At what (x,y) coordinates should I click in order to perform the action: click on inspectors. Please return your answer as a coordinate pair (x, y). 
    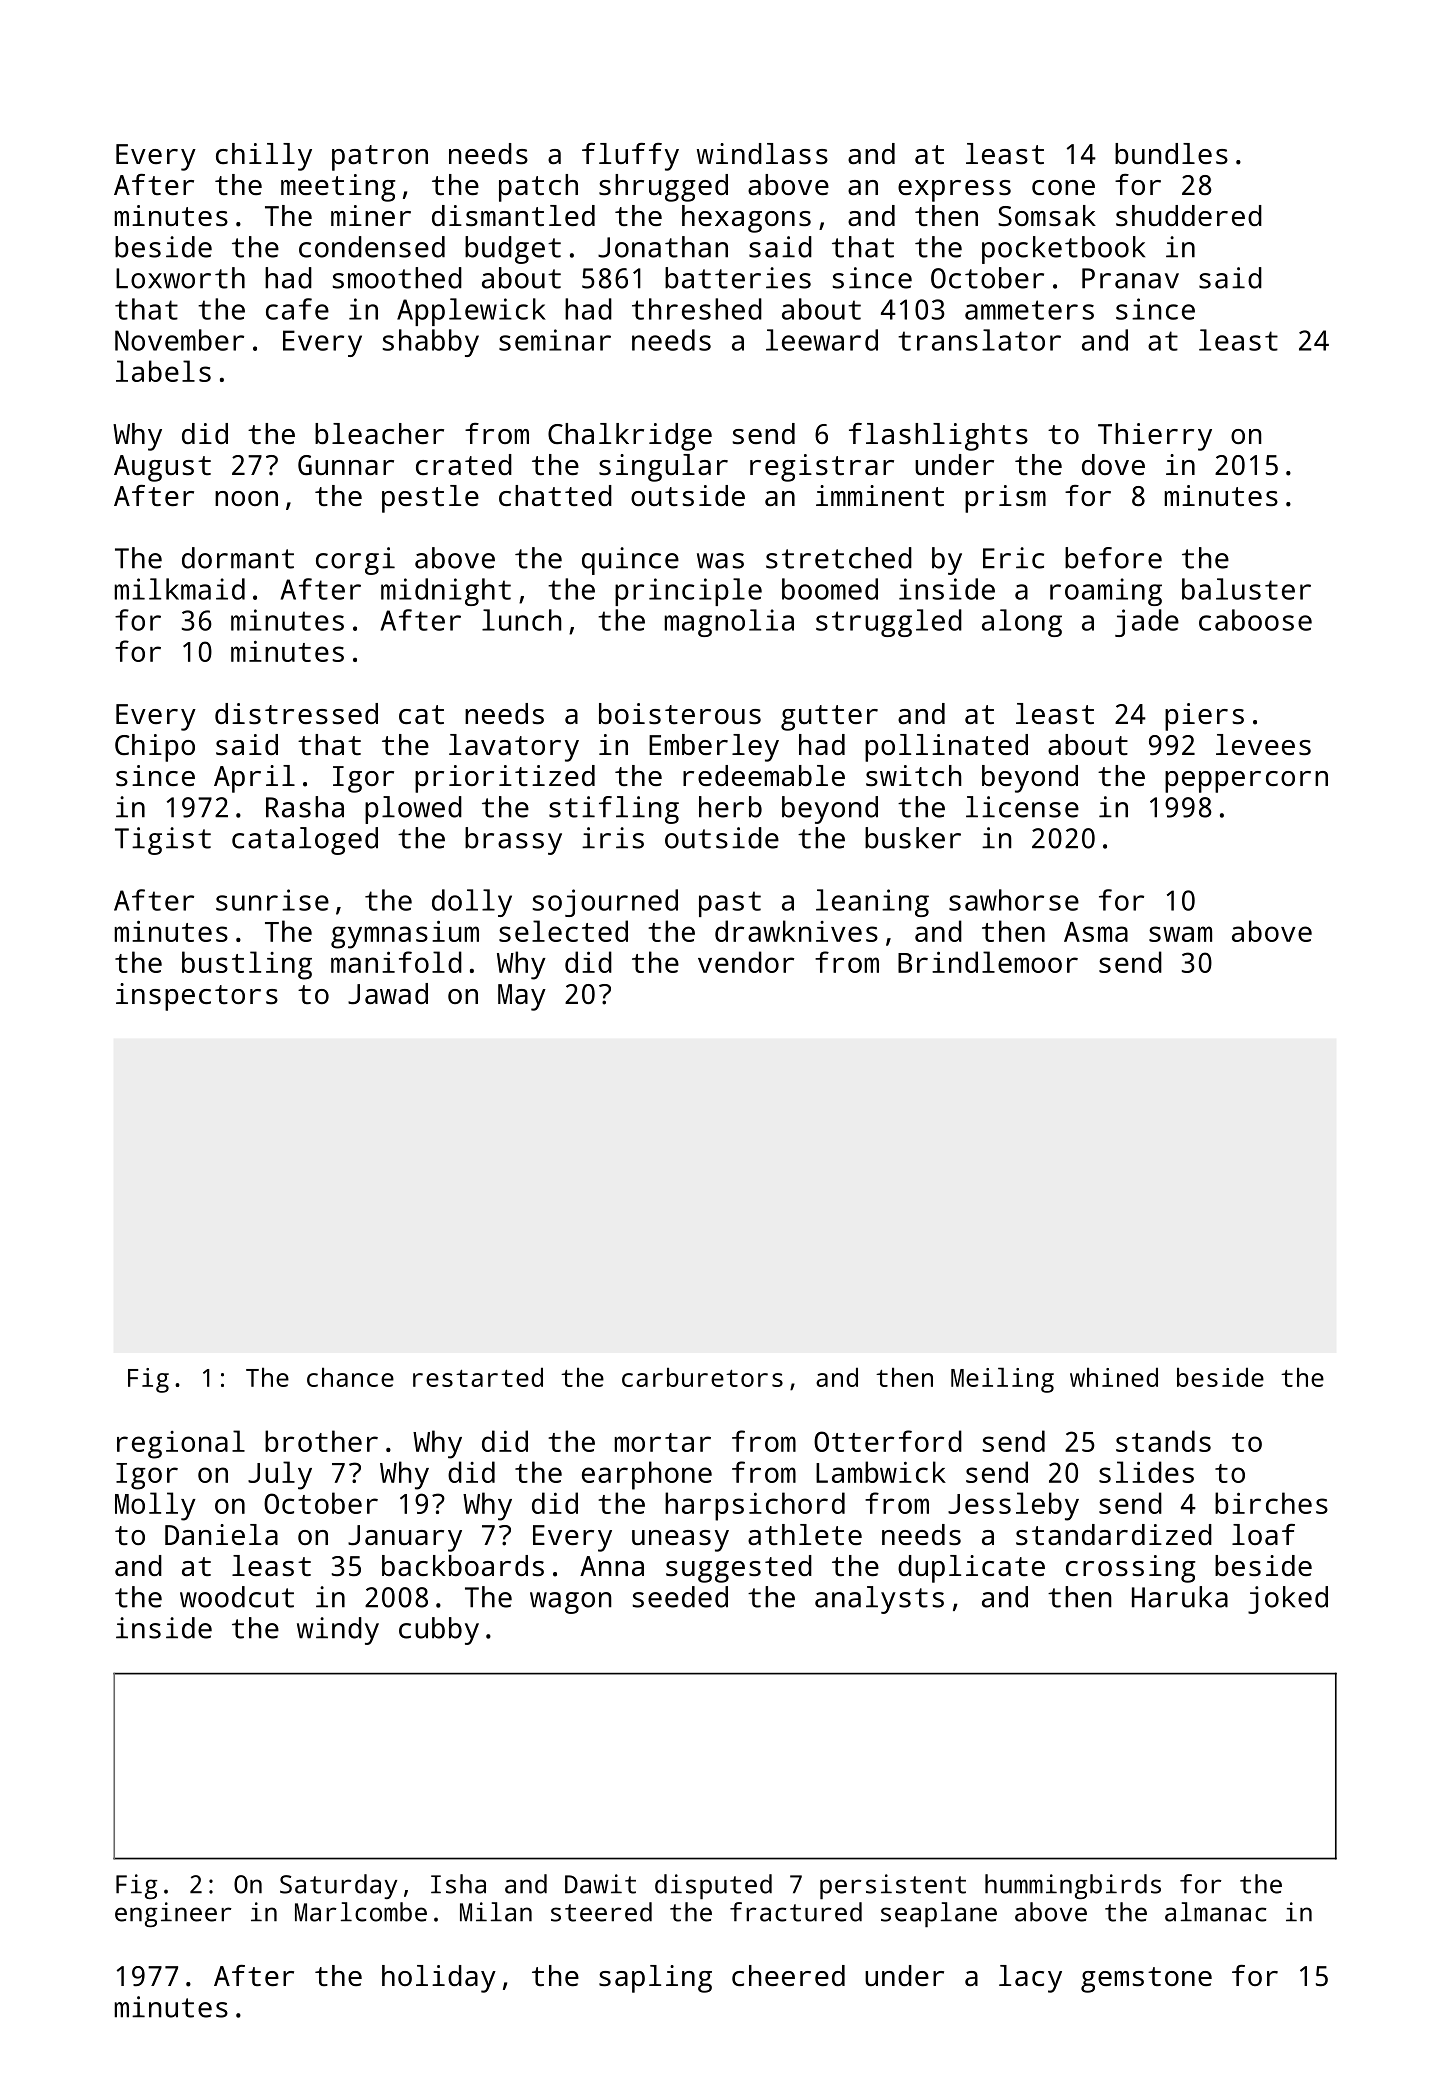
    Looking at the image, I should click on (197, 997).
